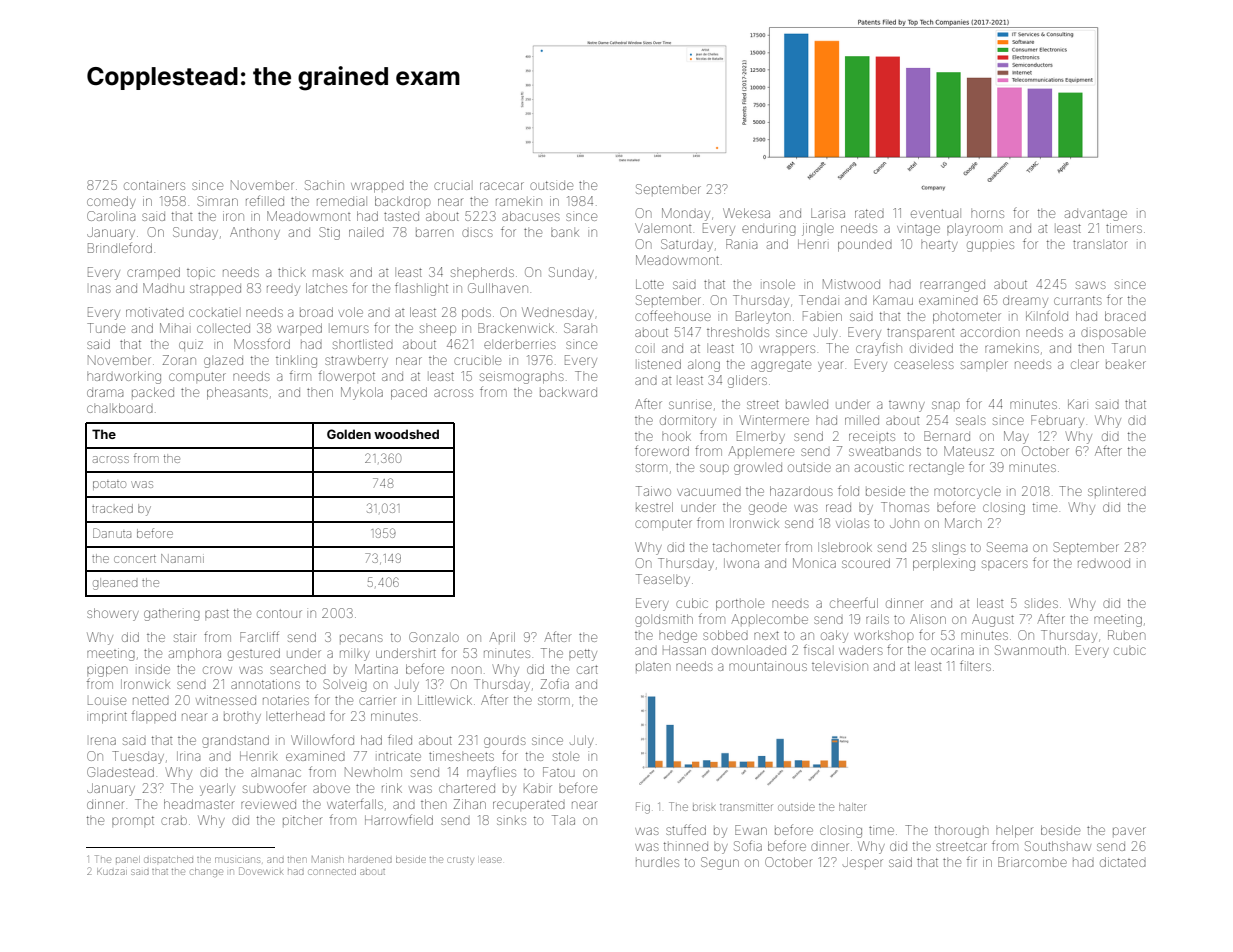 The height and width of the image is (952, 1233). I want to click on perplexing, so click(944, 564).
